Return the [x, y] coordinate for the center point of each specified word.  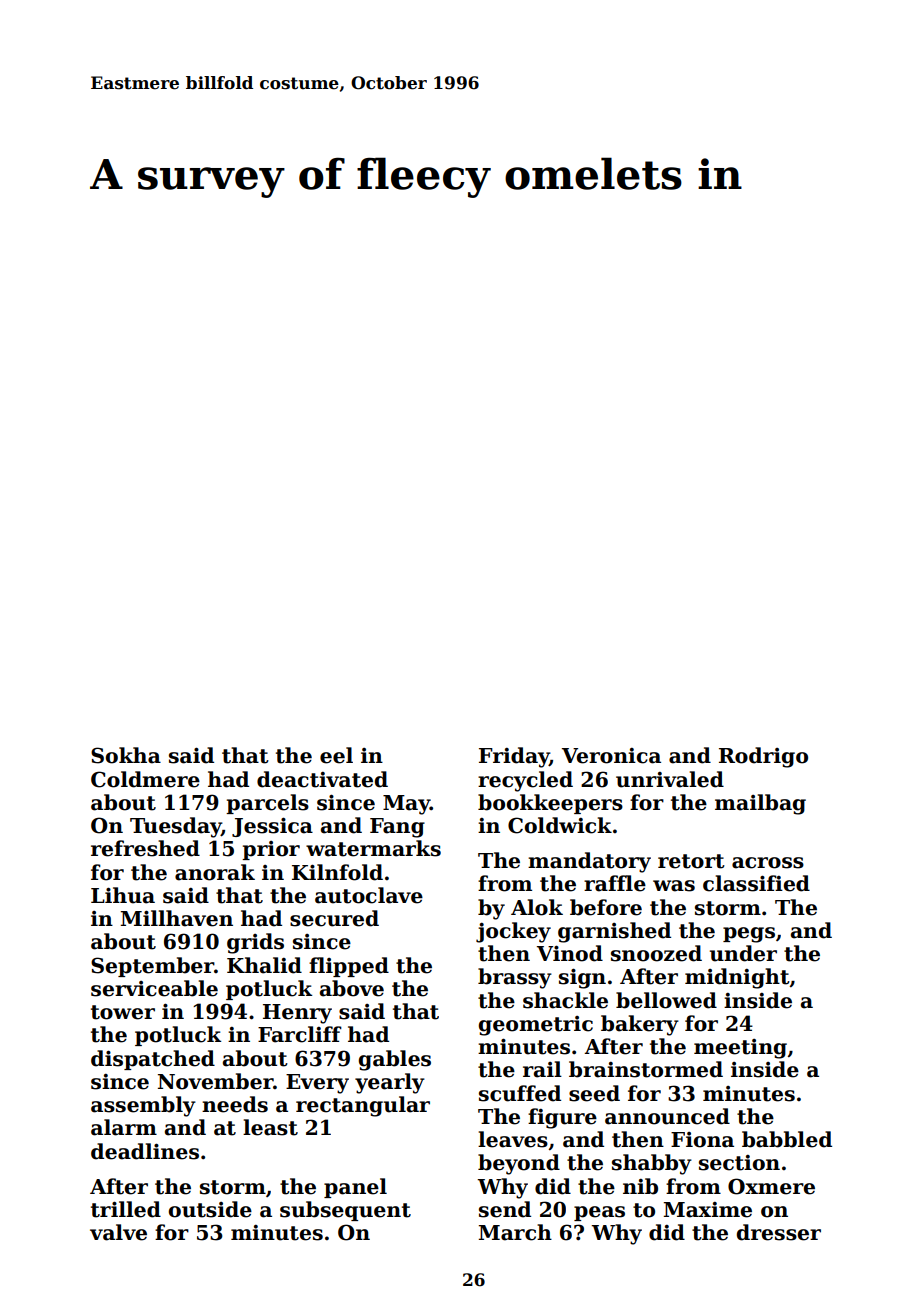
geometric [536, 1026]
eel [336, 755]
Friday [514, 757]
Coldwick [560, 825]
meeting [740, 1049]
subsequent [345, 1211]
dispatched [153, 1060]
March [515, 1232]
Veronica [611, 756]
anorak [215, 872]
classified [756, 883]
